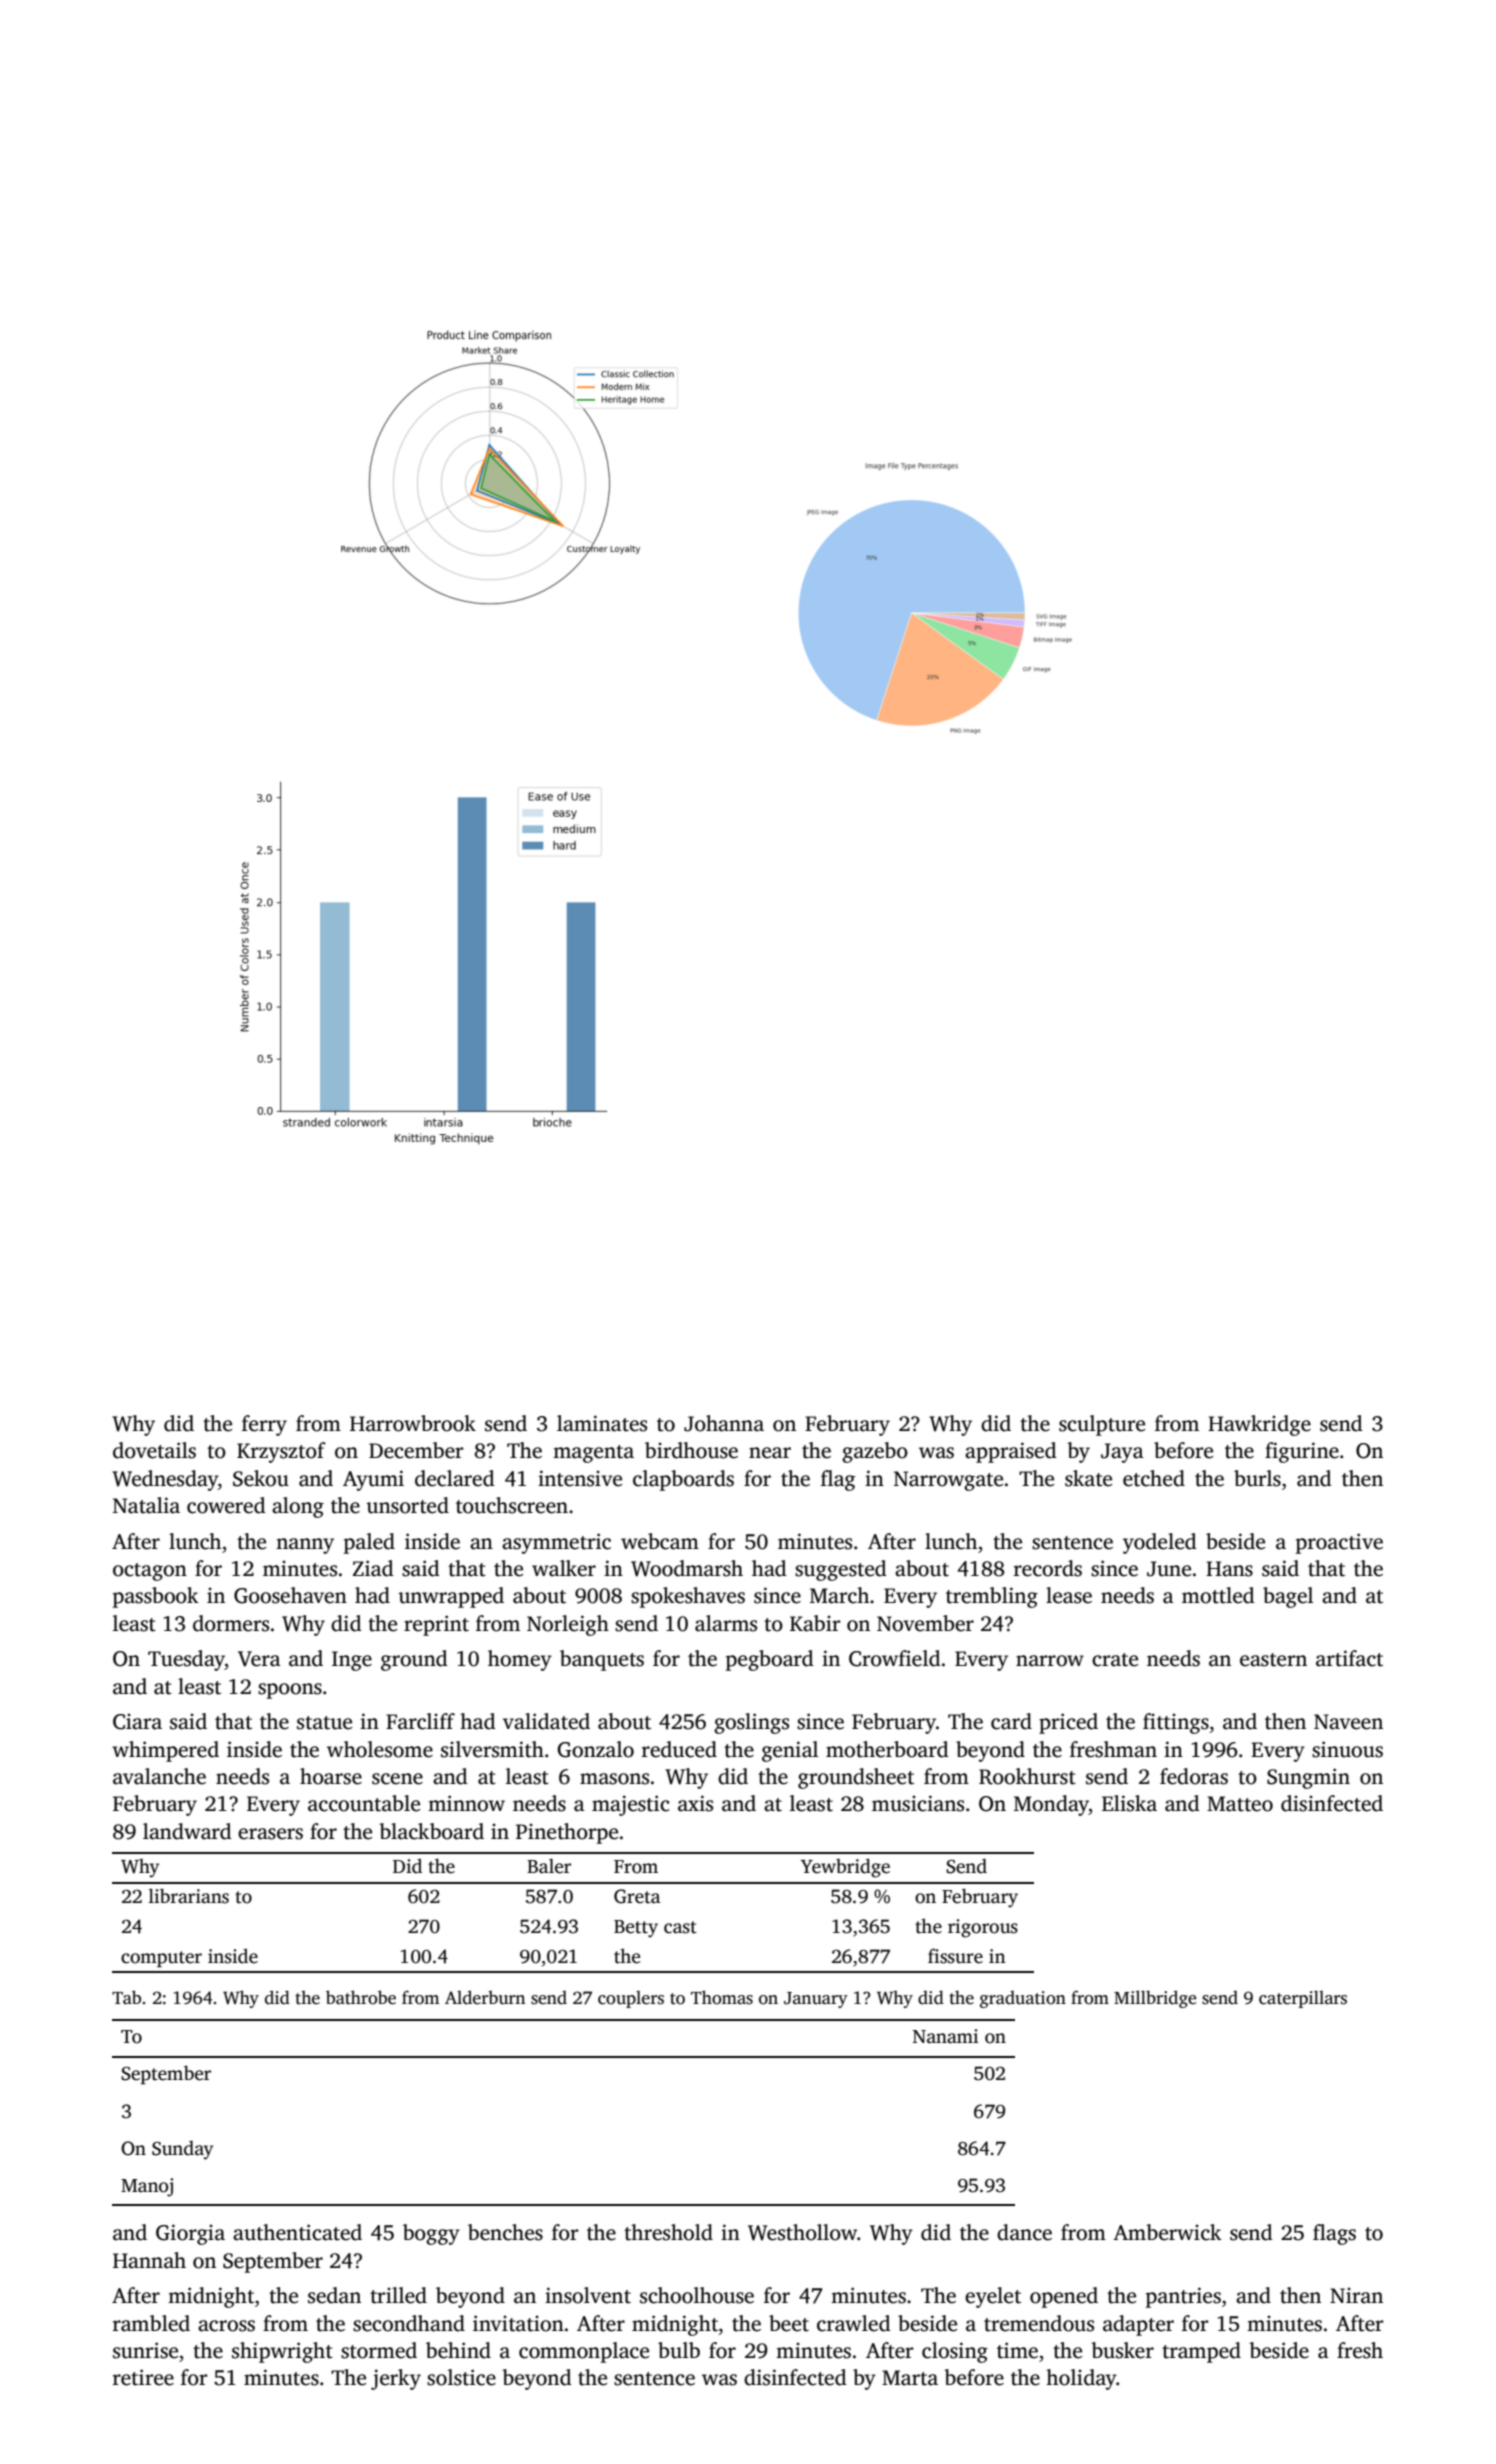 The width and height of the document is (1496, 2464). I want to click on computer, so click(161, 1959).
